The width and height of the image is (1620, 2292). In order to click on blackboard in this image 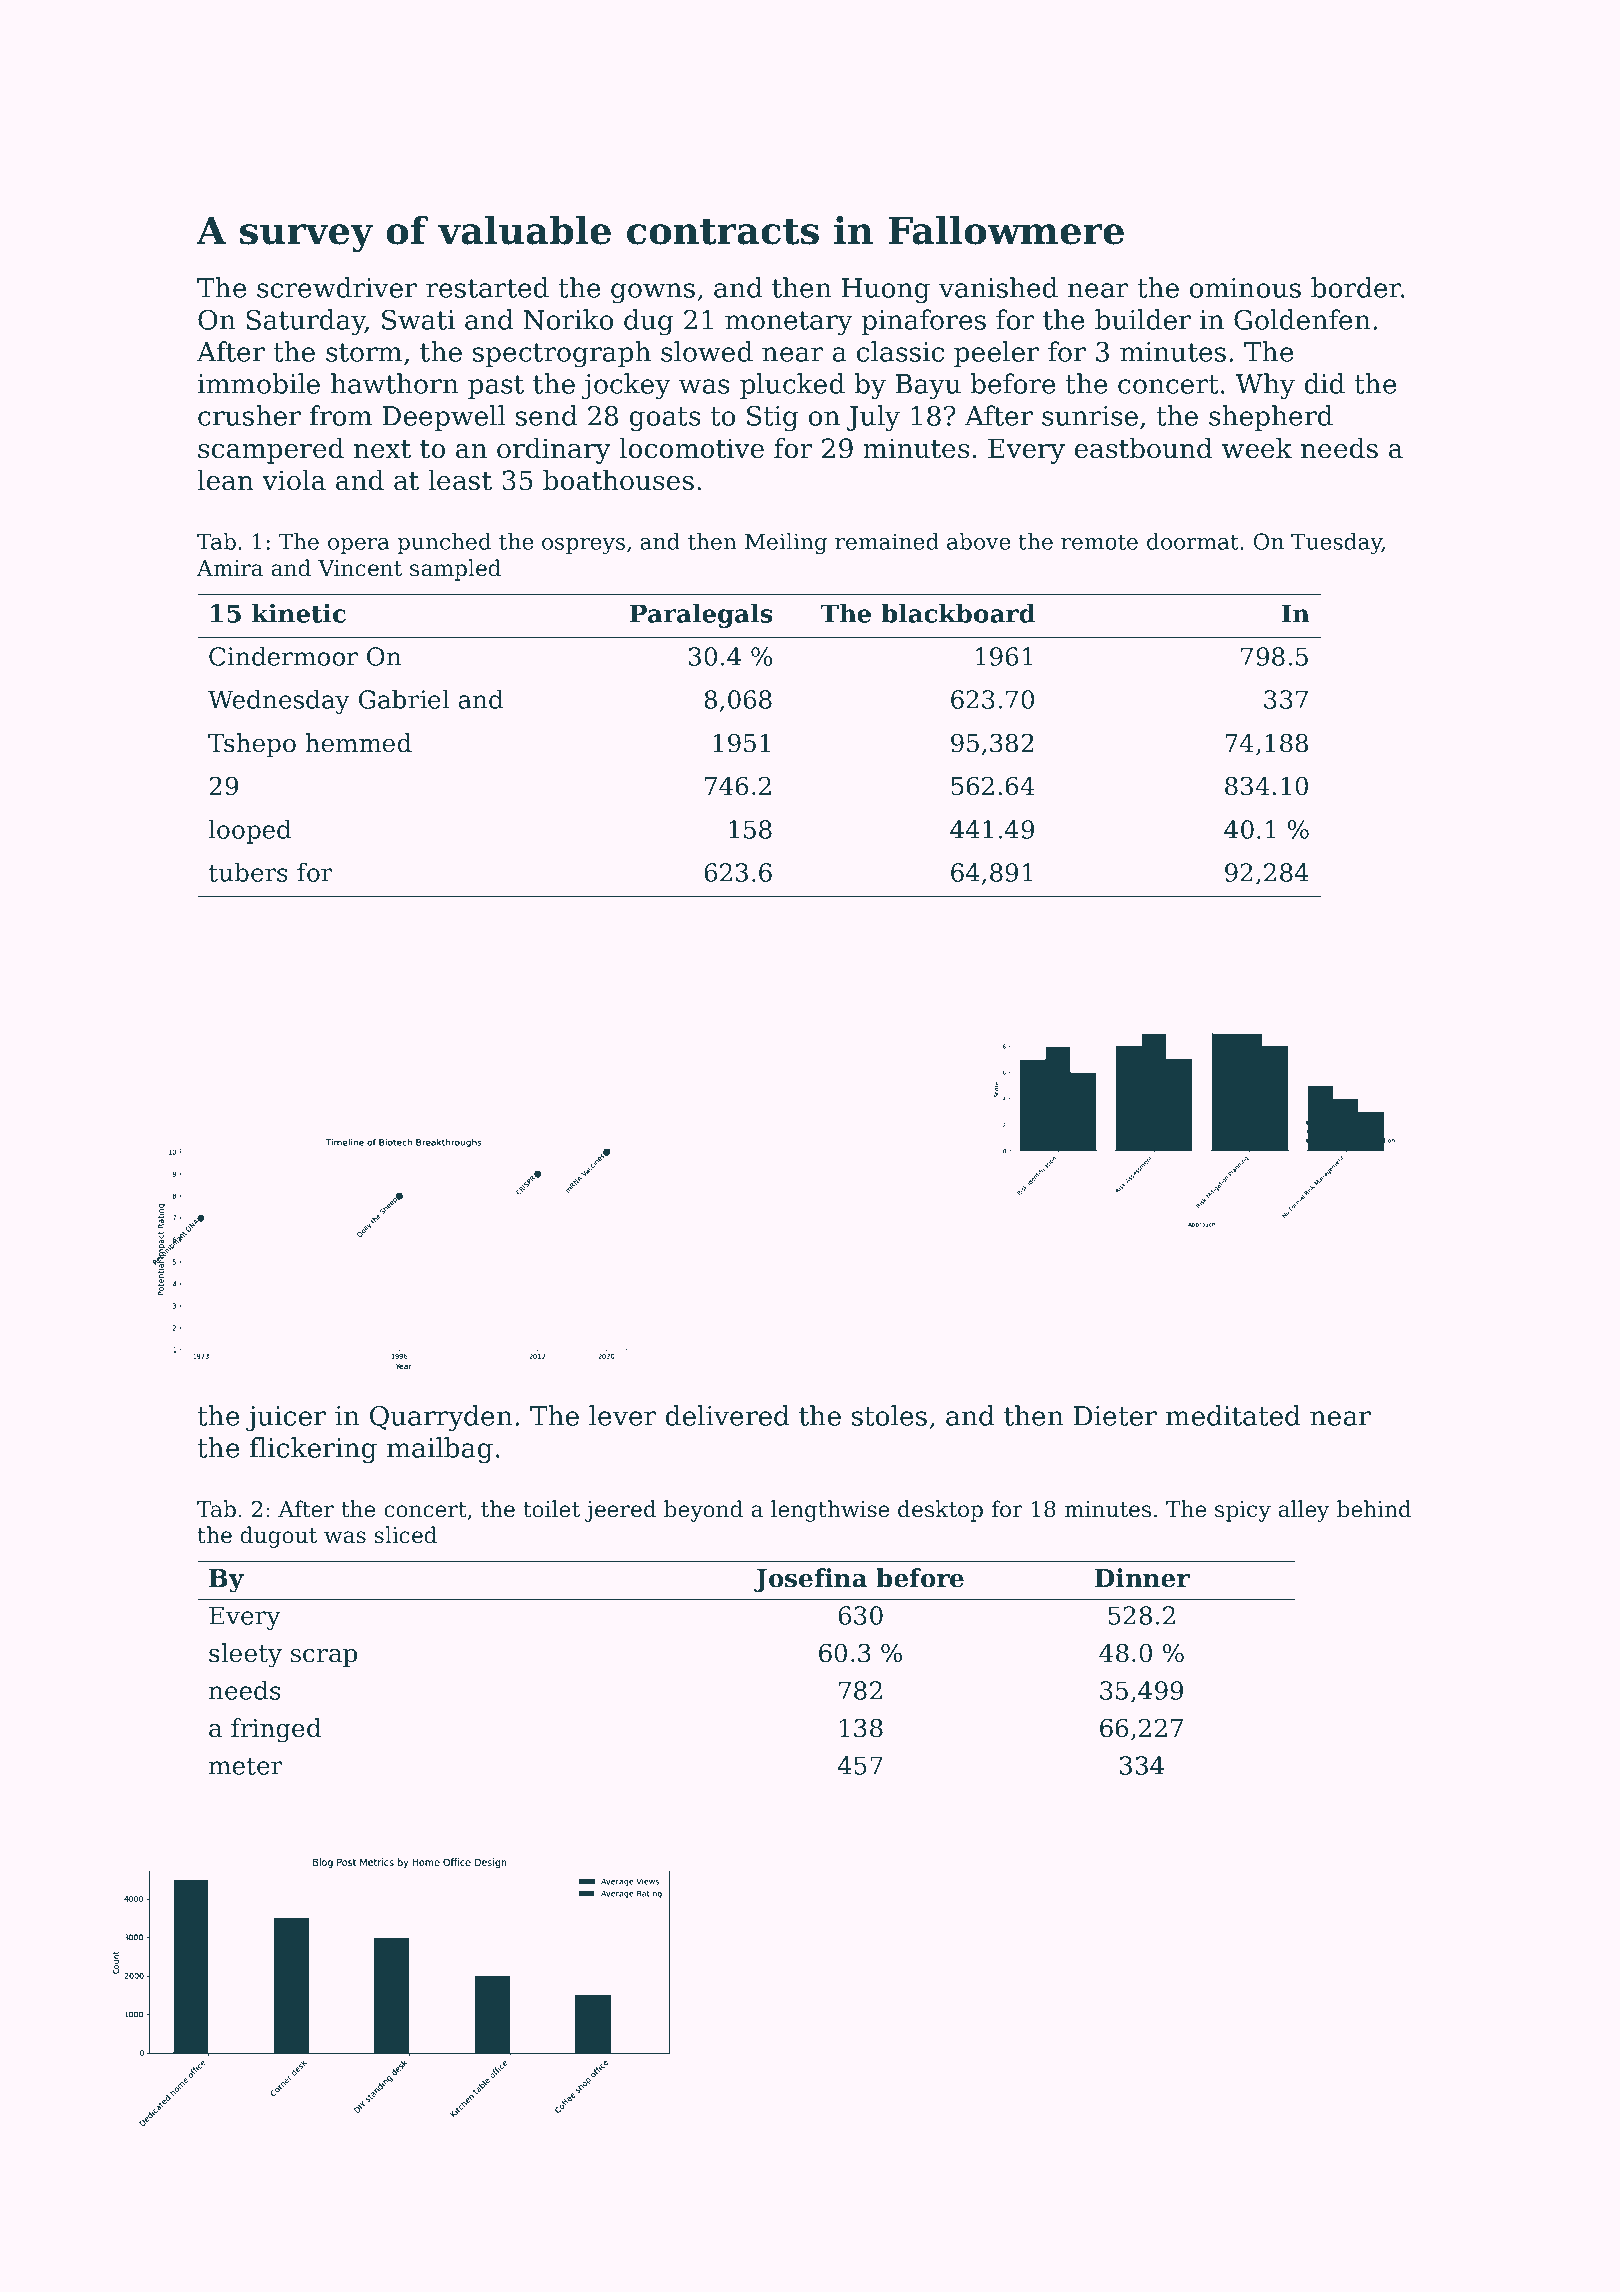, I will do `click(958, 613)`.
